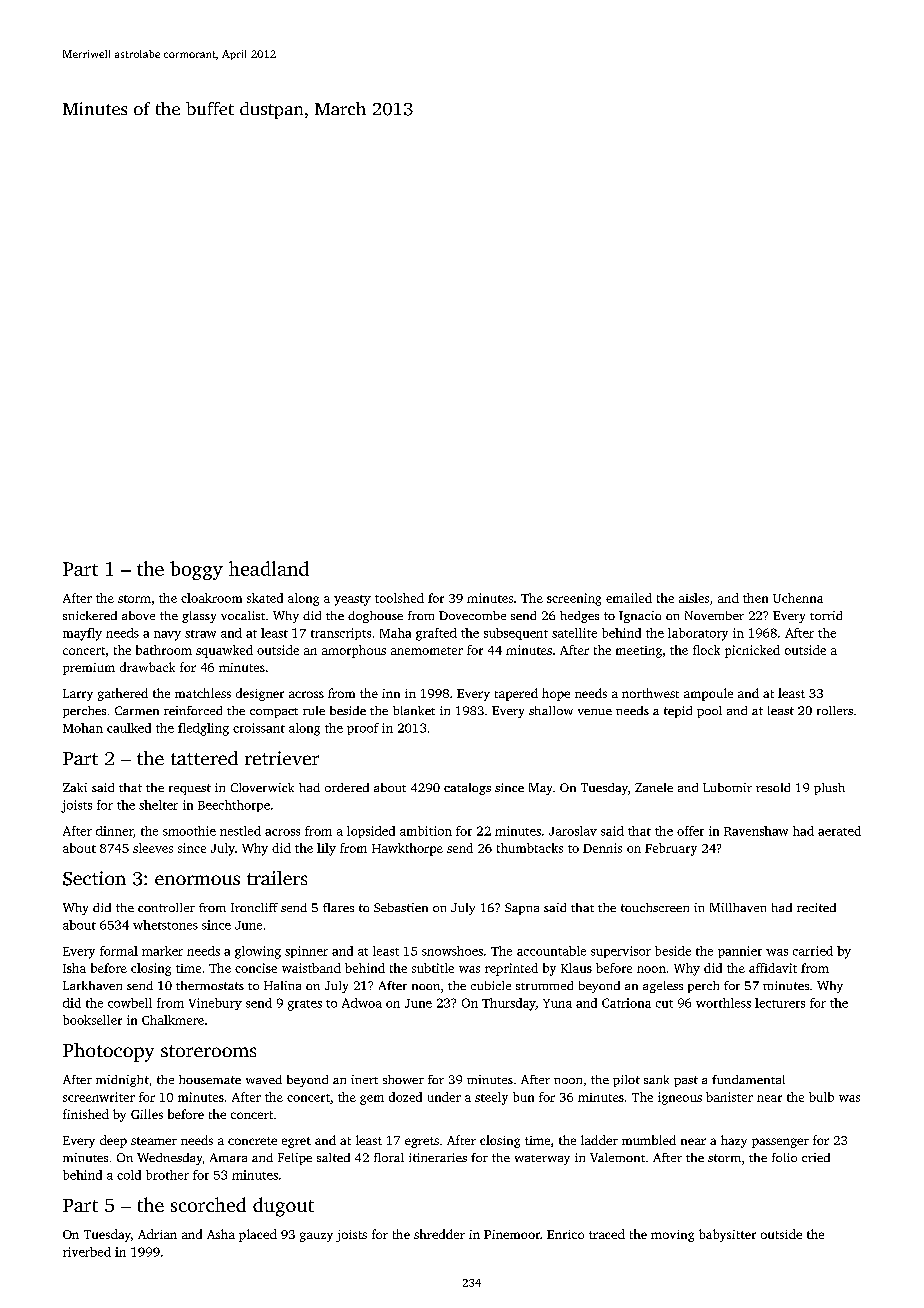  I want to click on catalogs, so click(467, 789).
